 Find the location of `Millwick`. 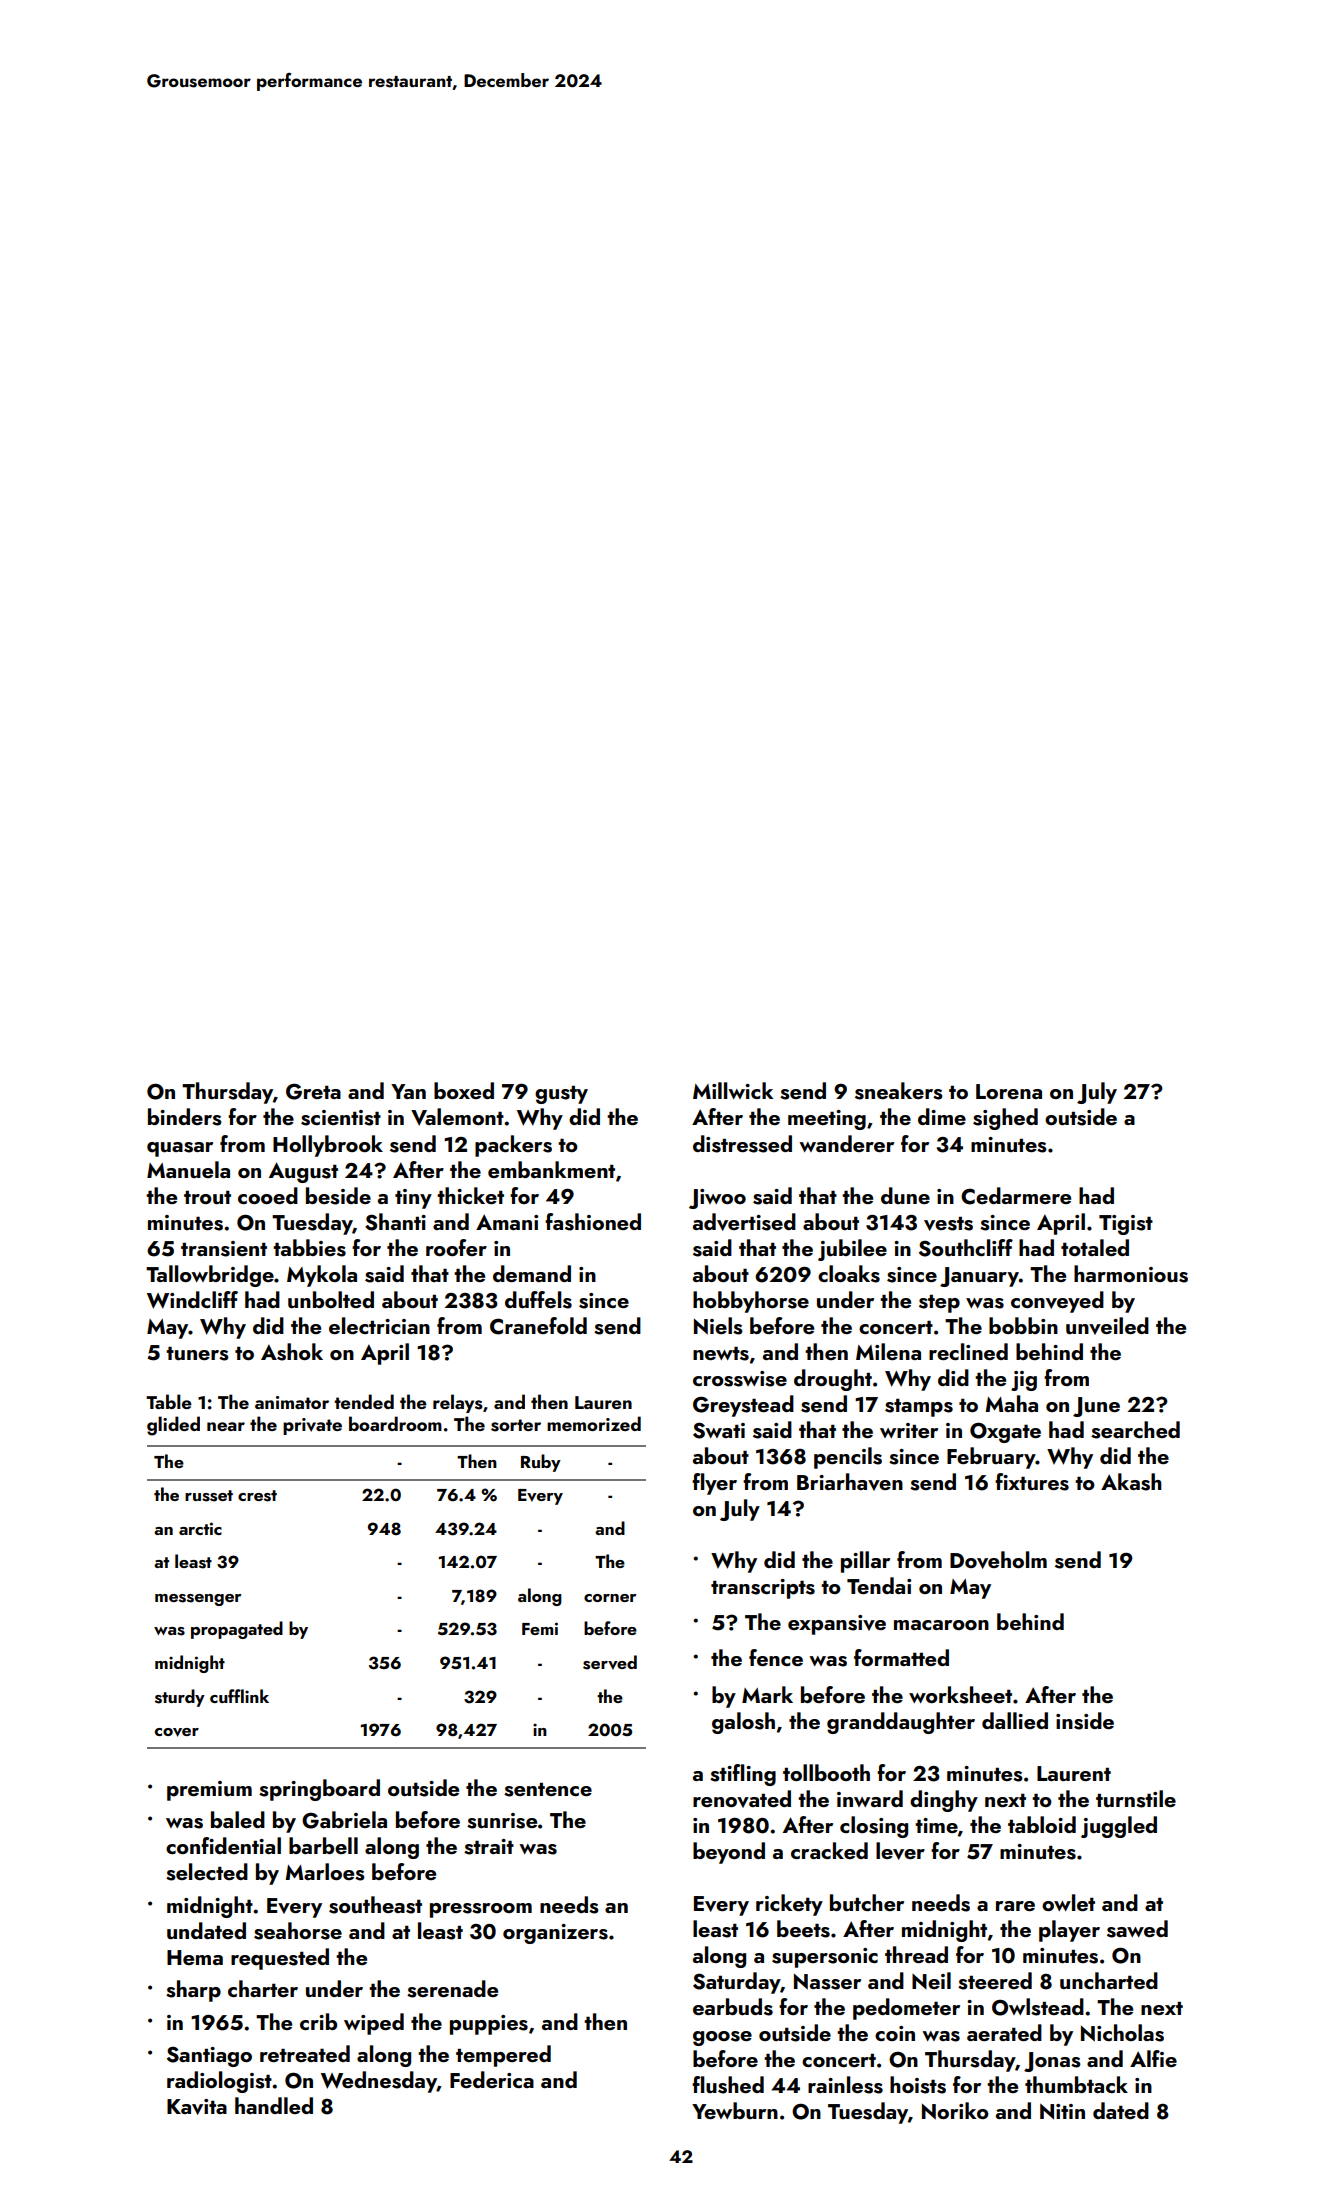

Millwick is located at coordinates (733, 1090).
